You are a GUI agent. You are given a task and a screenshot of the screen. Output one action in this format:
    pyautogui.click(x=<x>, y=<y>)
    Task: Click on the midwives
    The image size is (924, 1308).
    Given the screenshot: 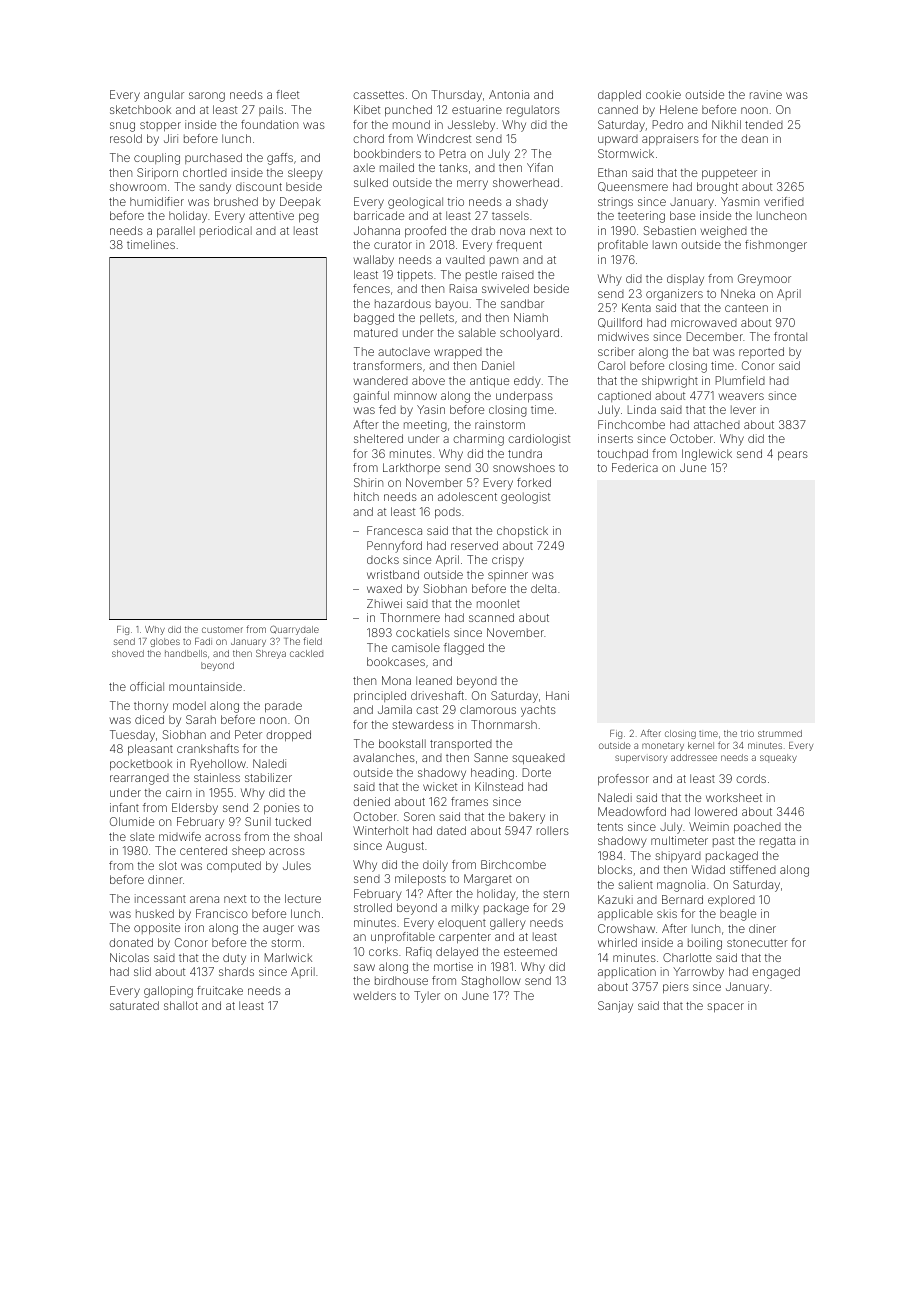 What is the action you would take?
    pyautogui.click(x=623, y=336)
